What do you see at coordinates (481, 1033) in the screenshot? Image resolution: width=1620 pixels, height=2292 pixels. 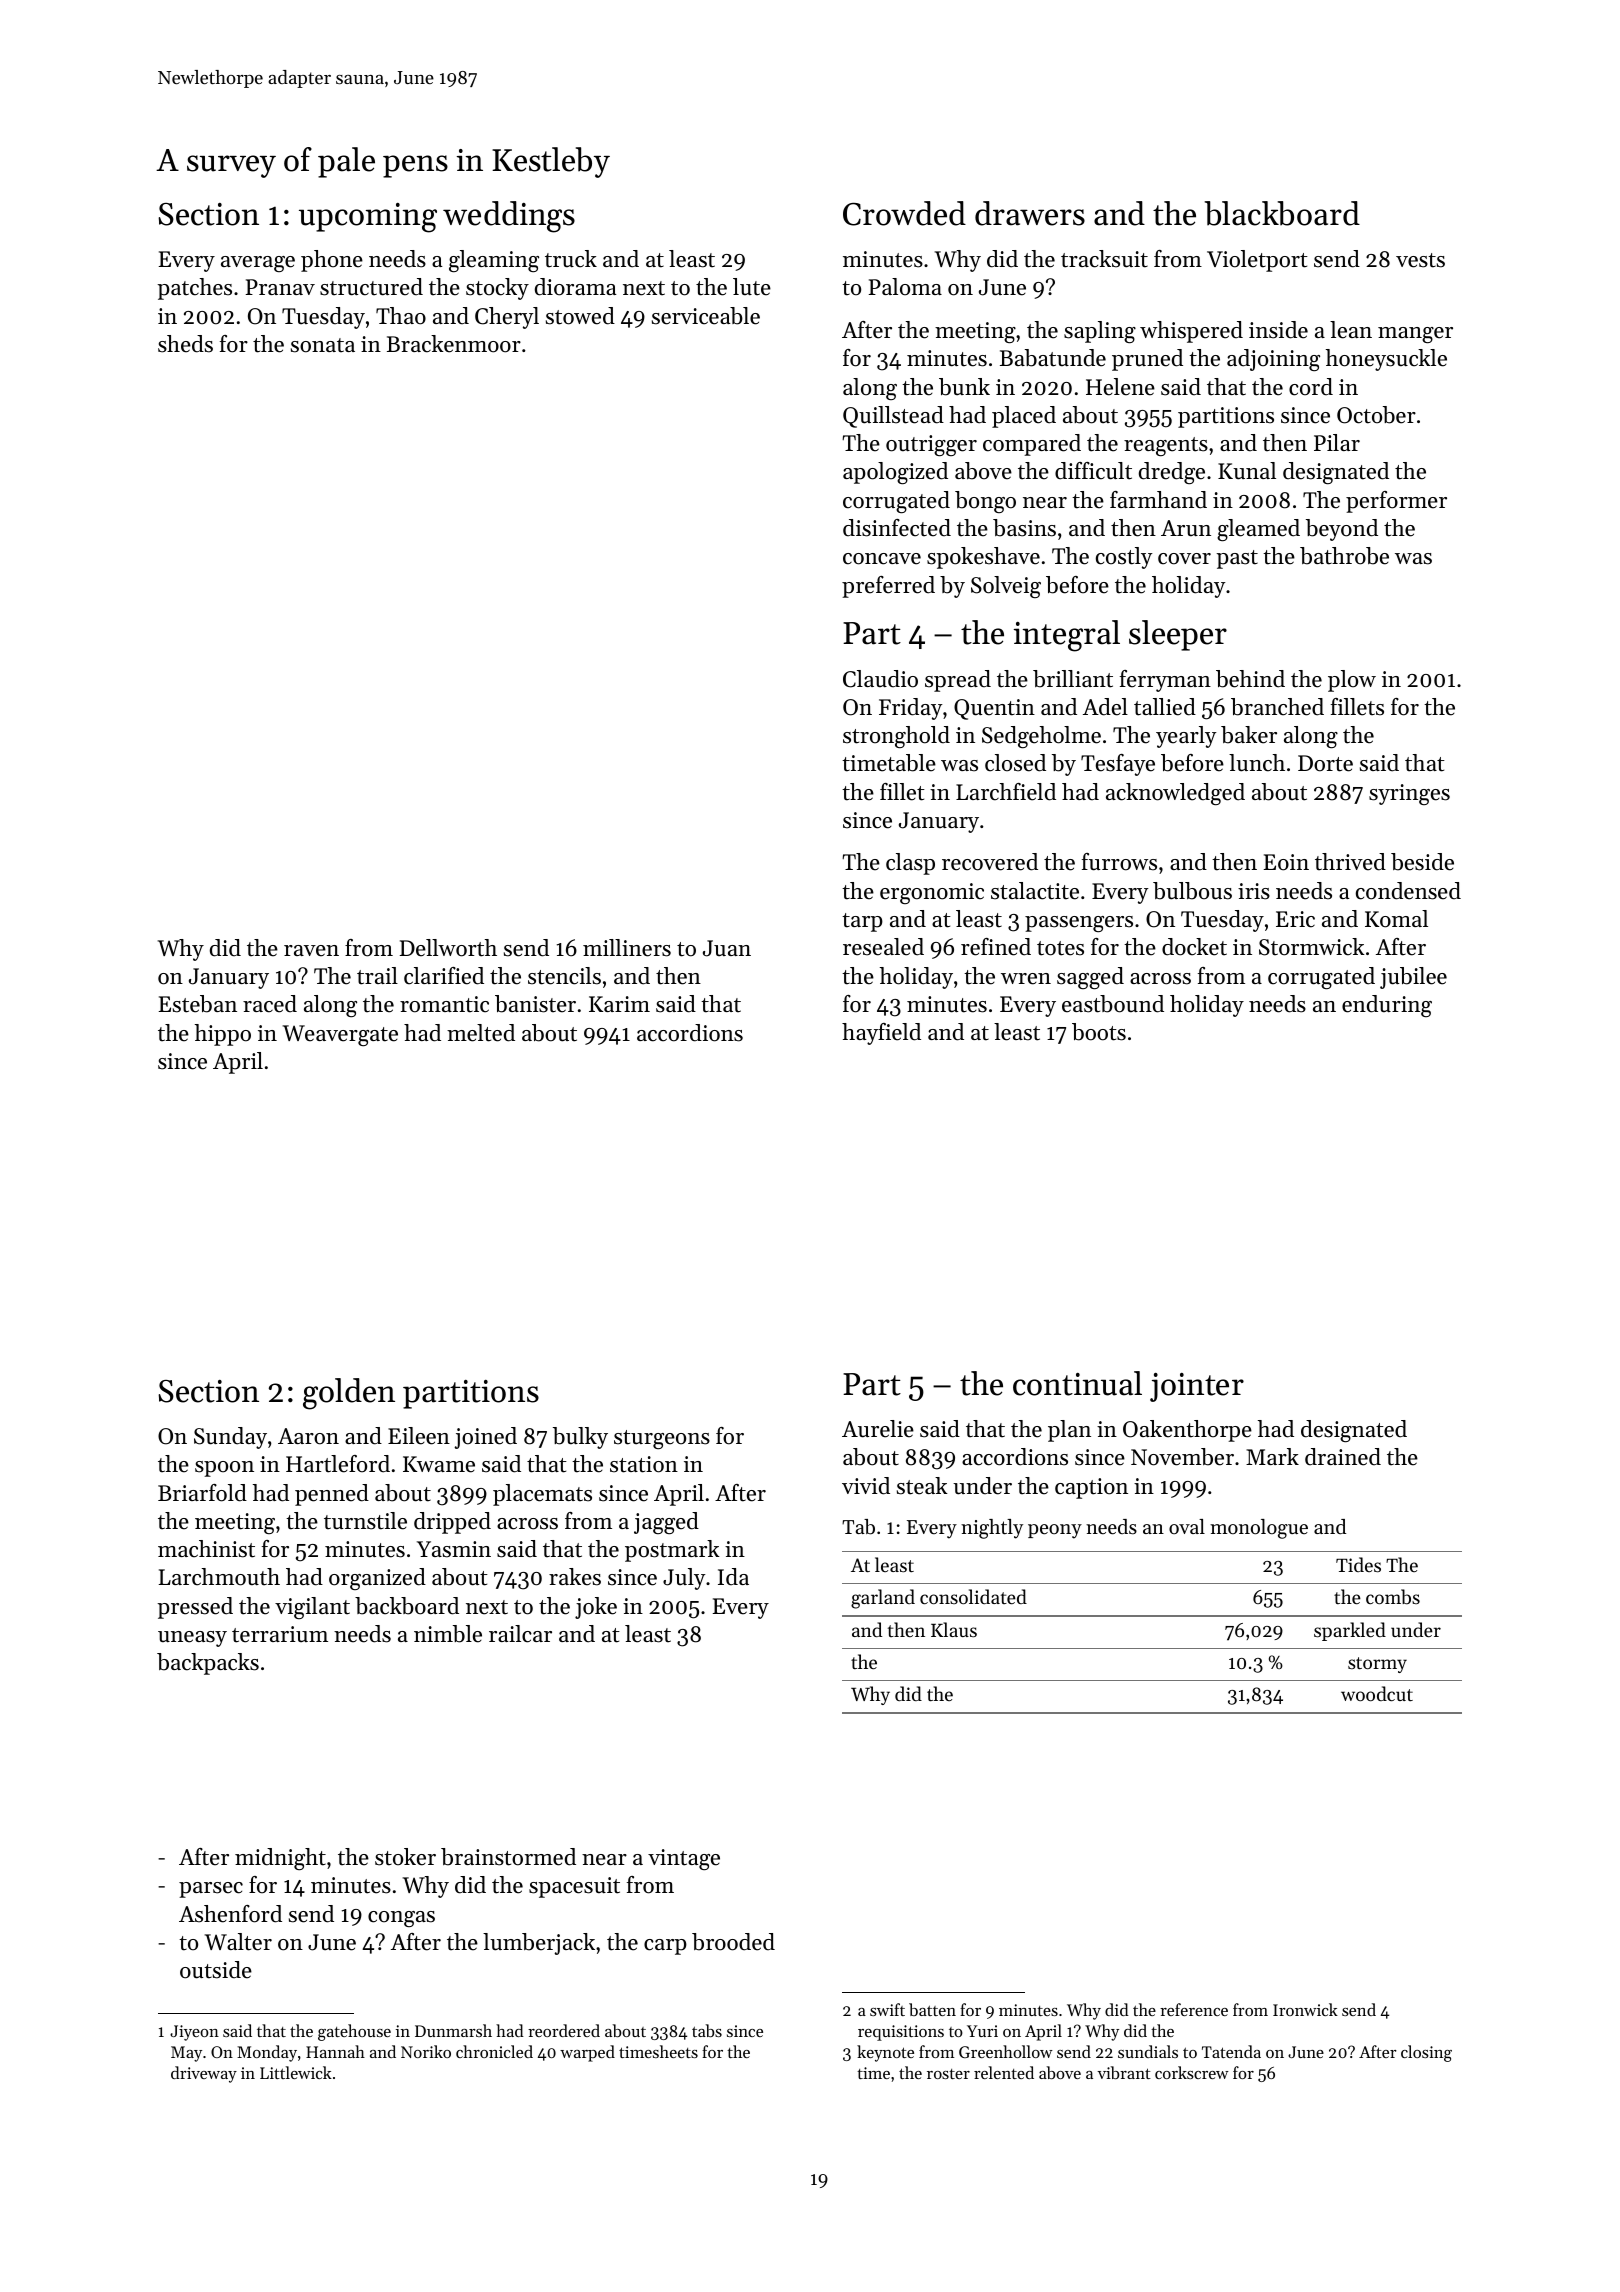 I see `melted` at bounding box center [481, 1033].
